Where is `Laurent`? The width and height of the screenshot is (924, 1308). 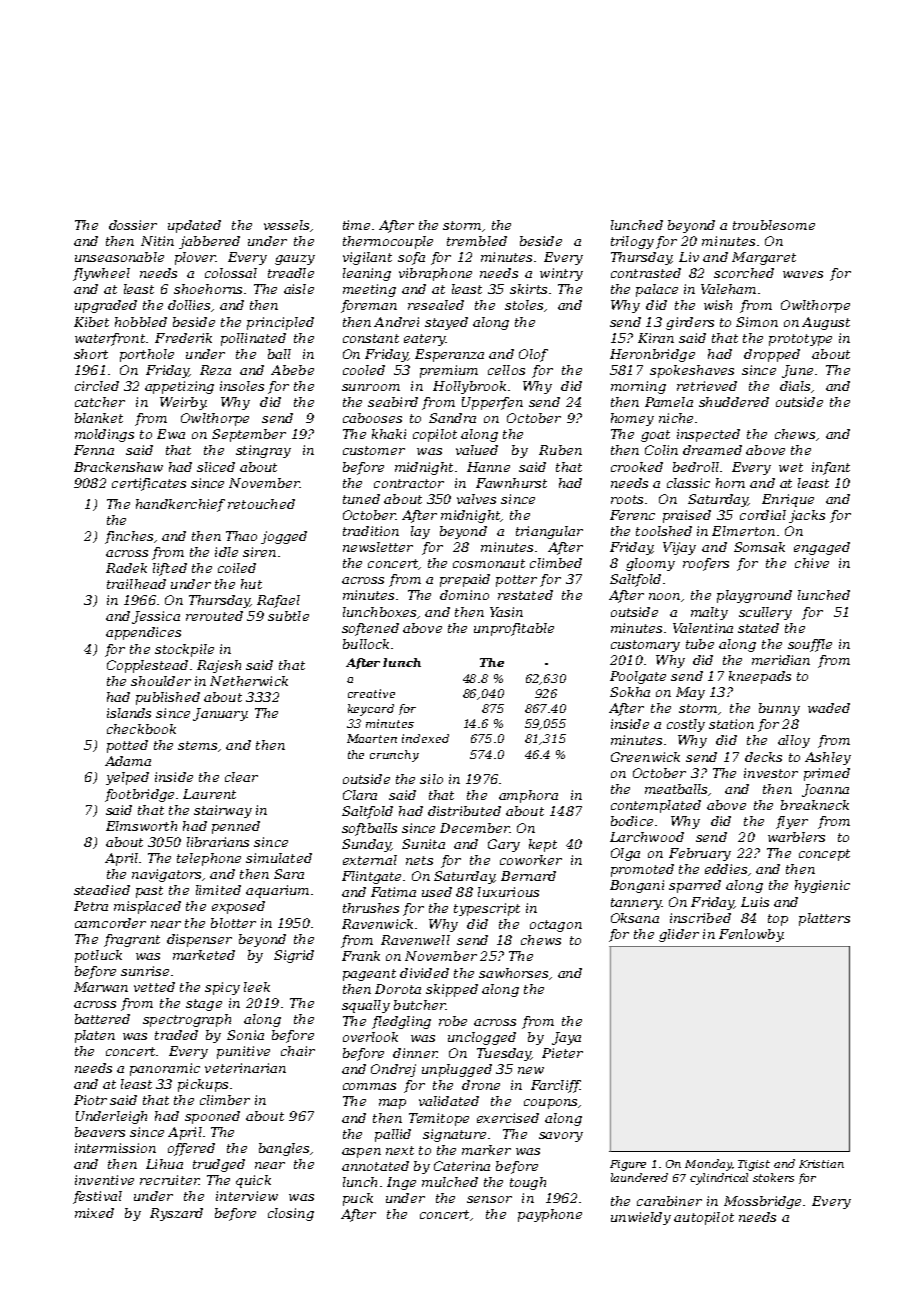
Laurent is located at coordinates (209, 794).
